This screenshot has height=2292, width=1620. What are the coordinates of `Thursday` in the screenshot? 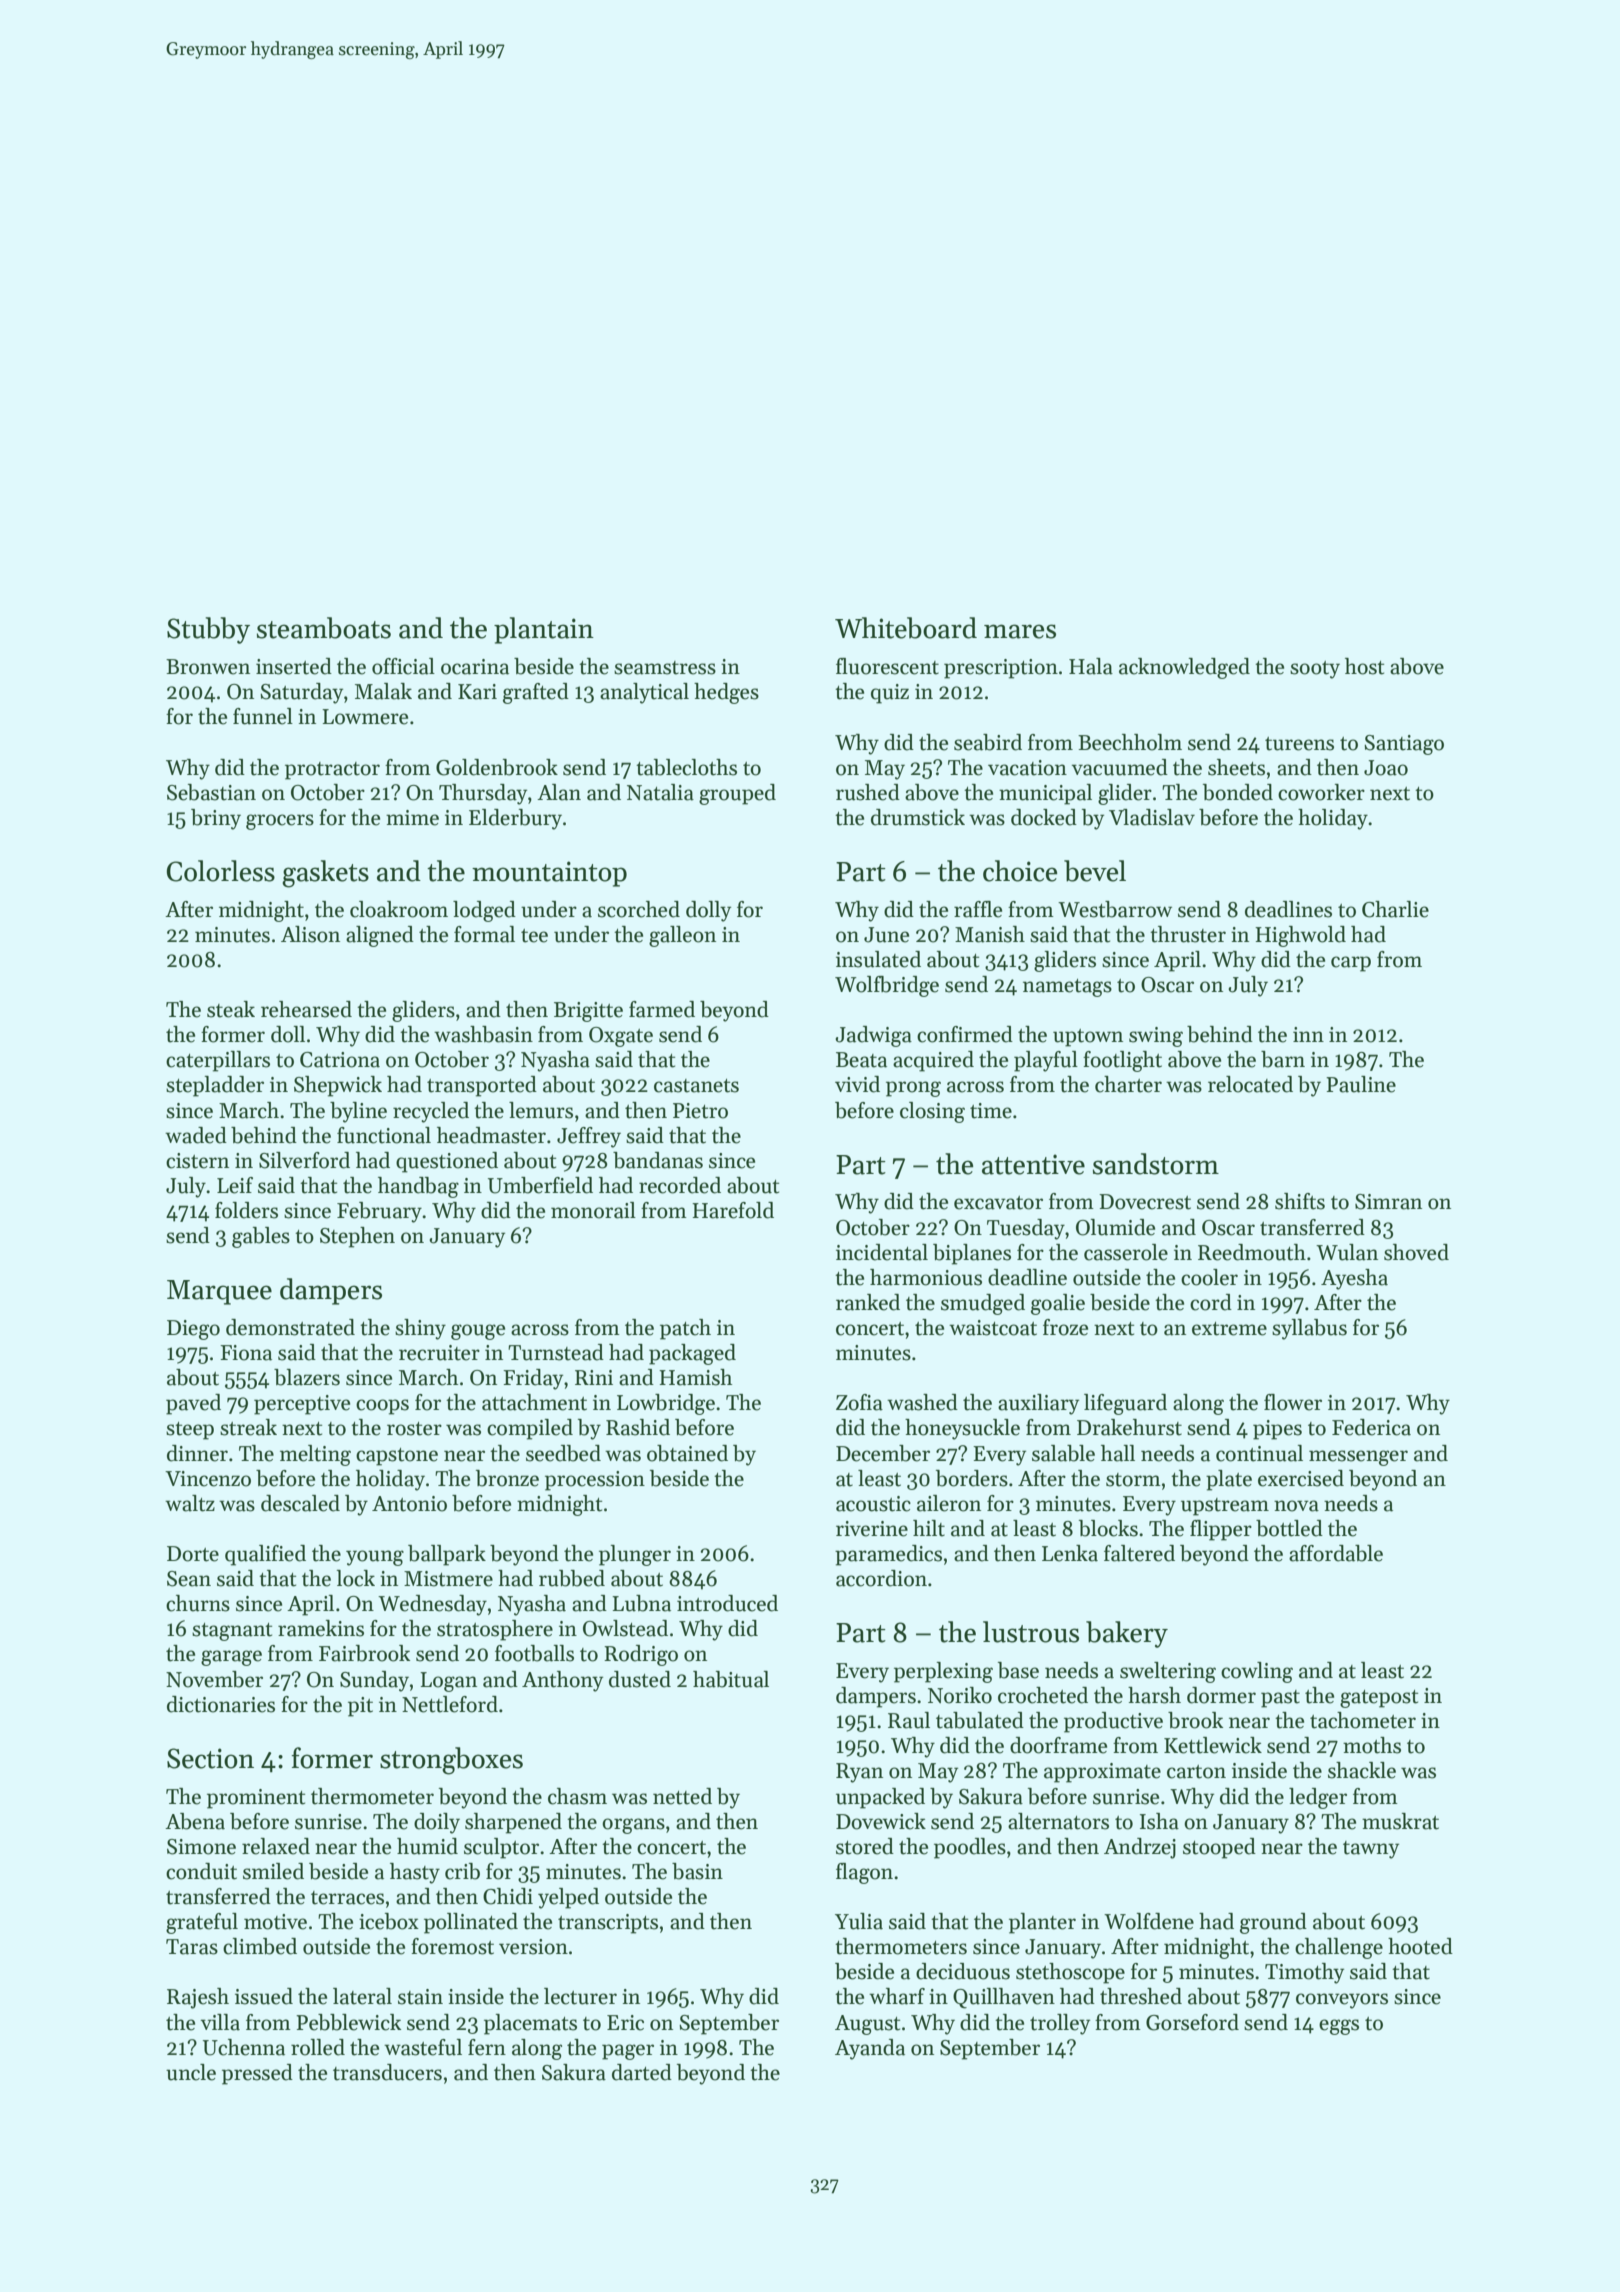 It's located at (483, 794).
